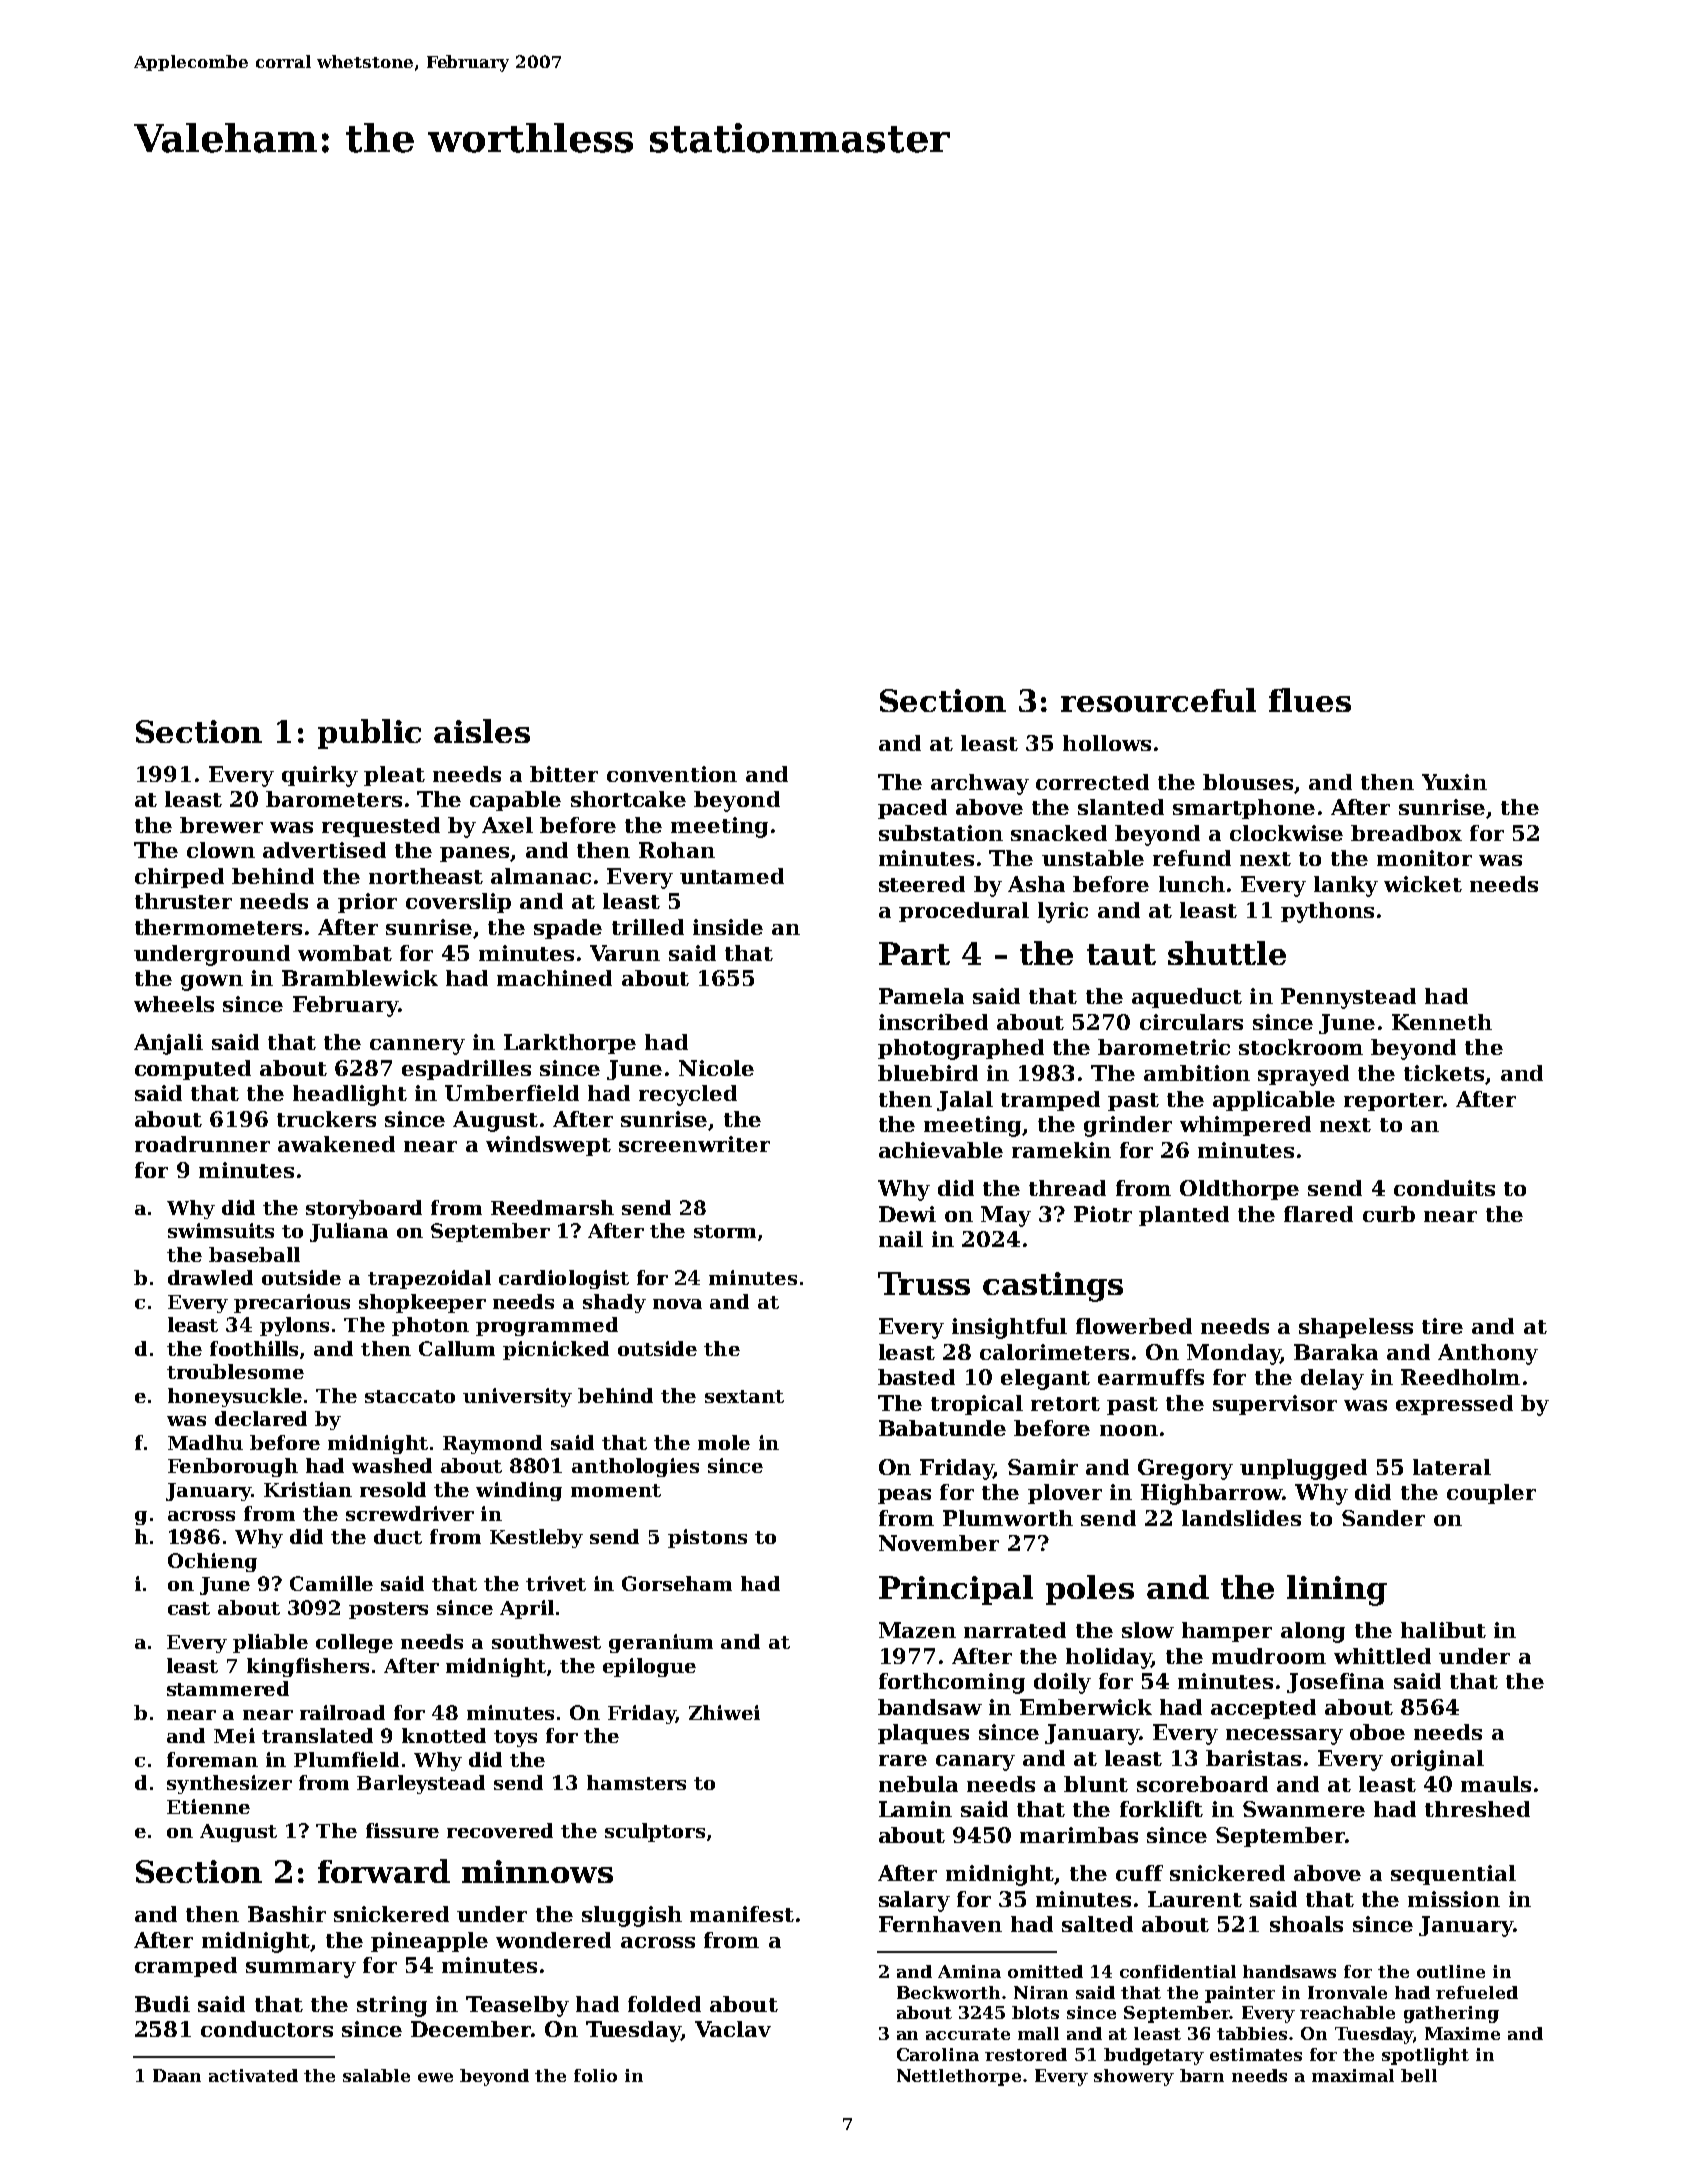 Image resolution: width=1683 pixels, height=2178 pixels. Describe the element at coordinates (1425, 2056) in the screenshot. I see `spotlight` at that location.
